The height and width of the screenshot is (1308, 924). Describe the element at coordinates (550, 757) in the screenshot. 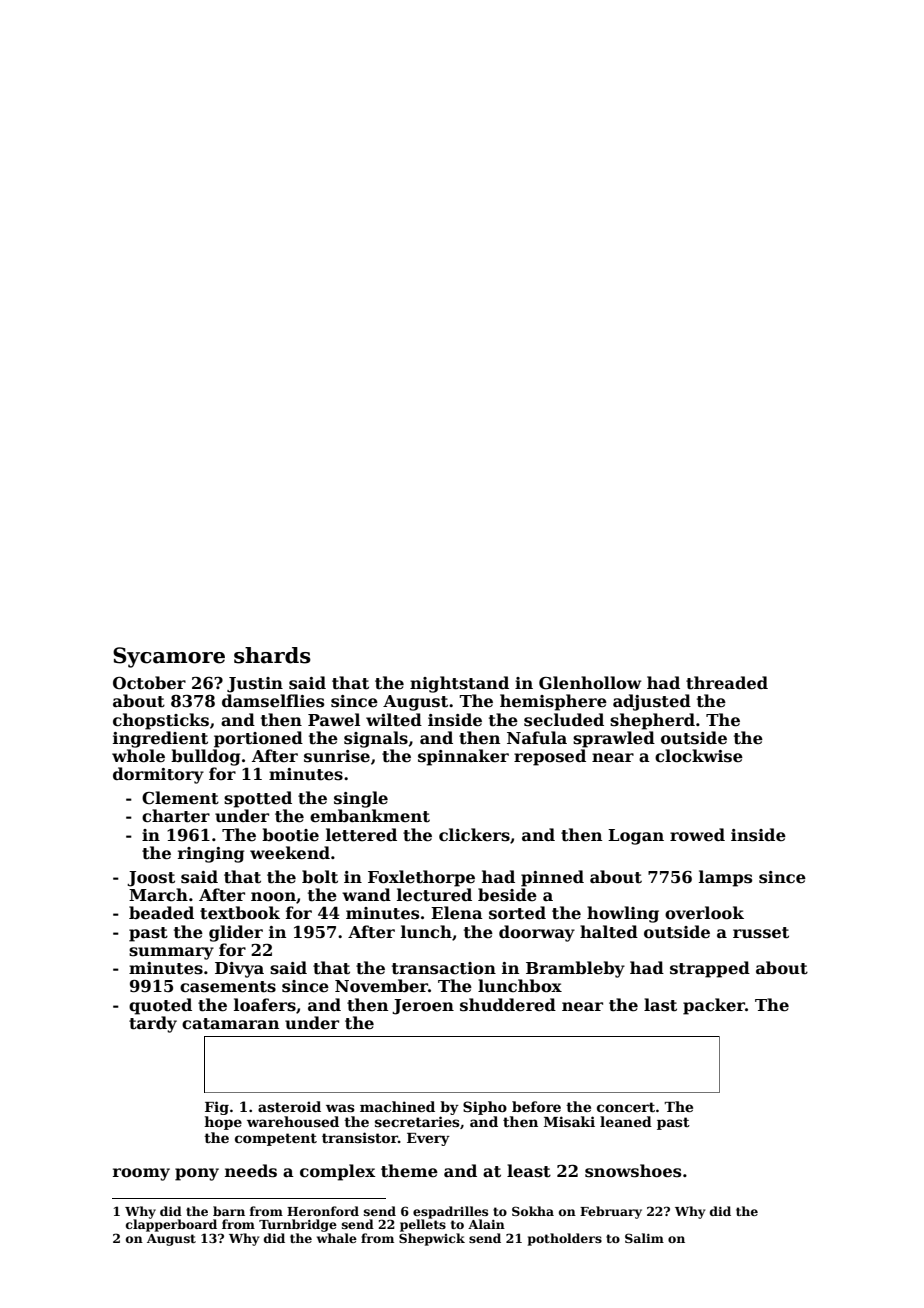

I see `reposed` at that location.
